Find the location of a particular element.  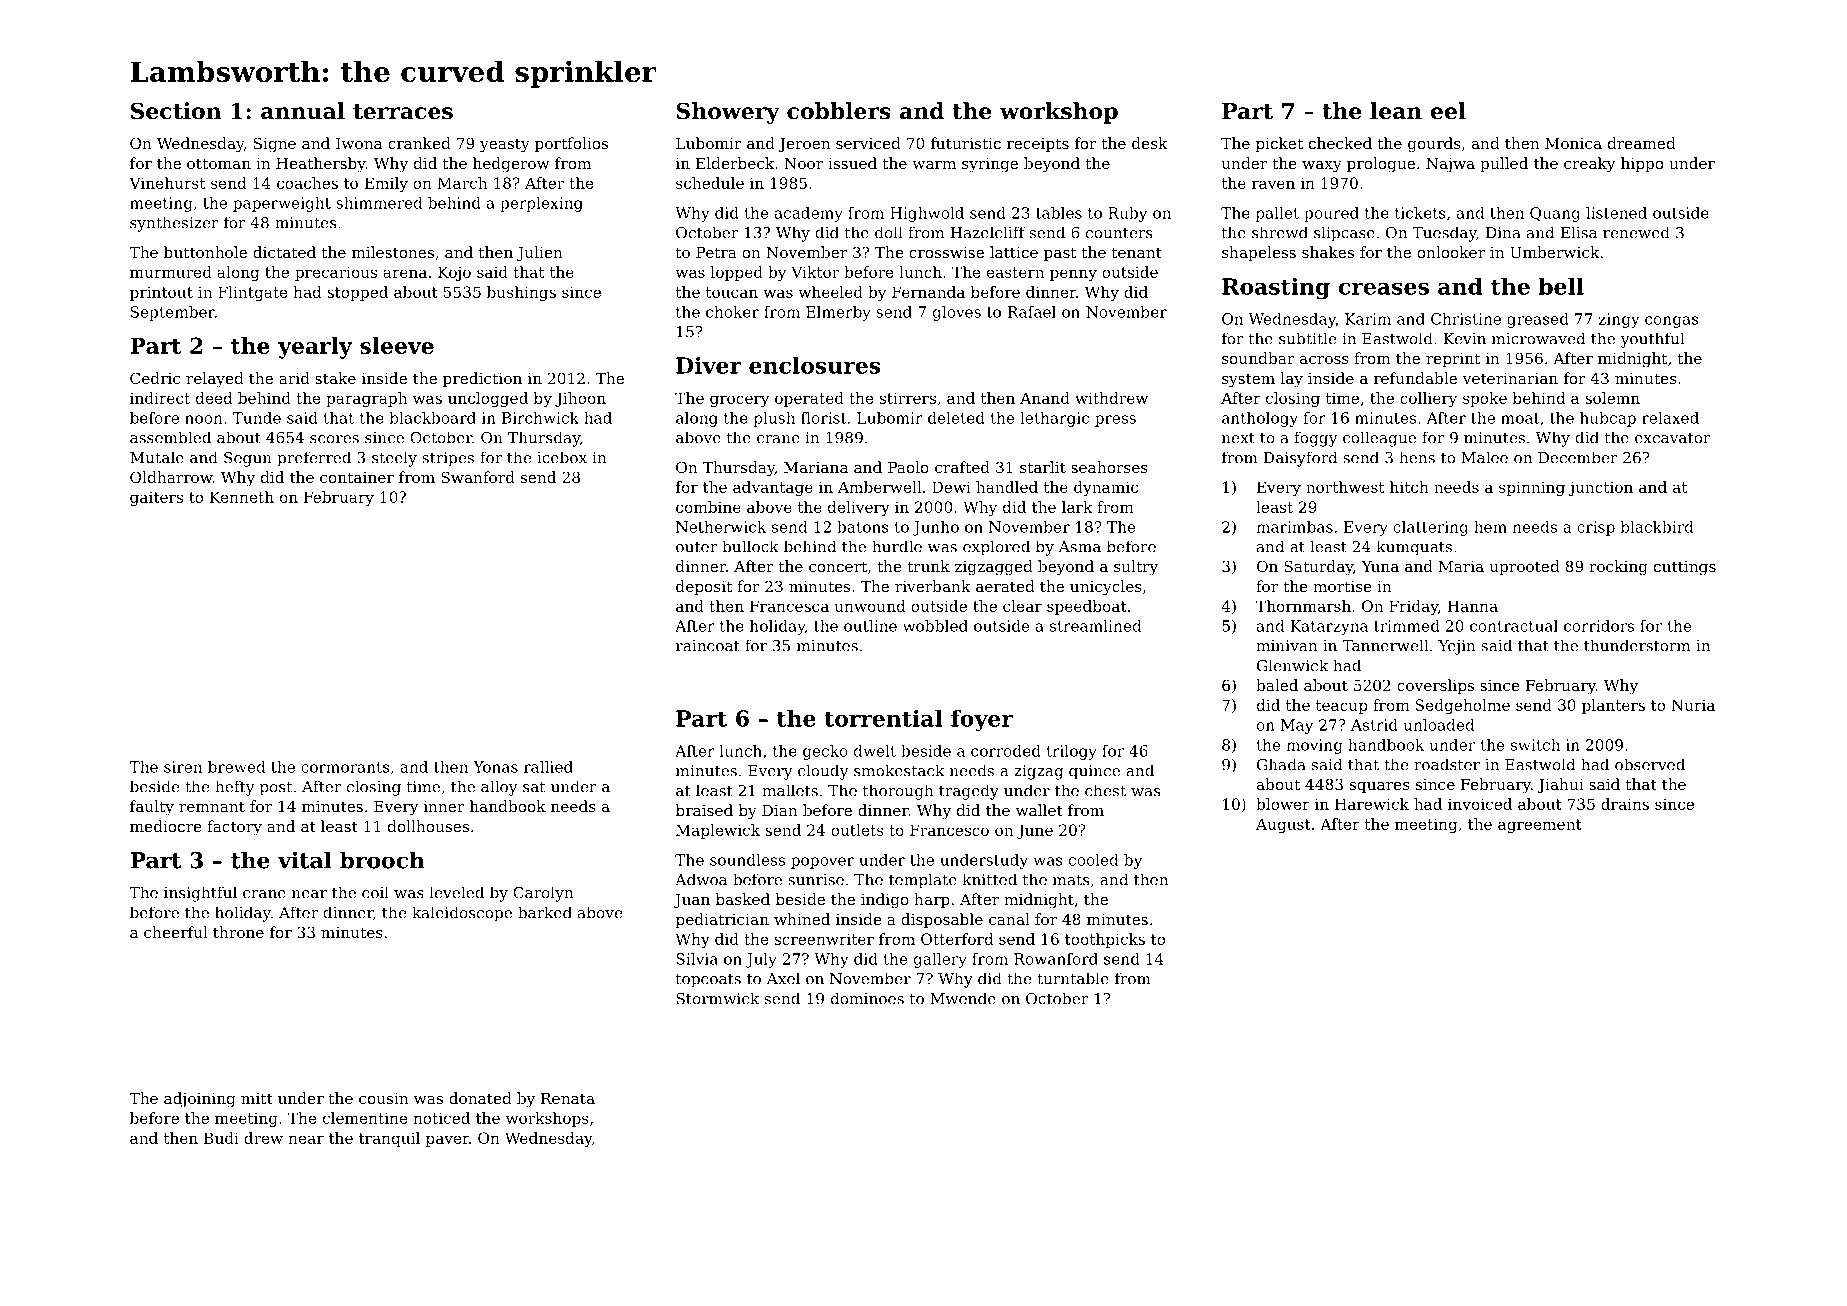

baled is located at coordinates (1277, 685).
